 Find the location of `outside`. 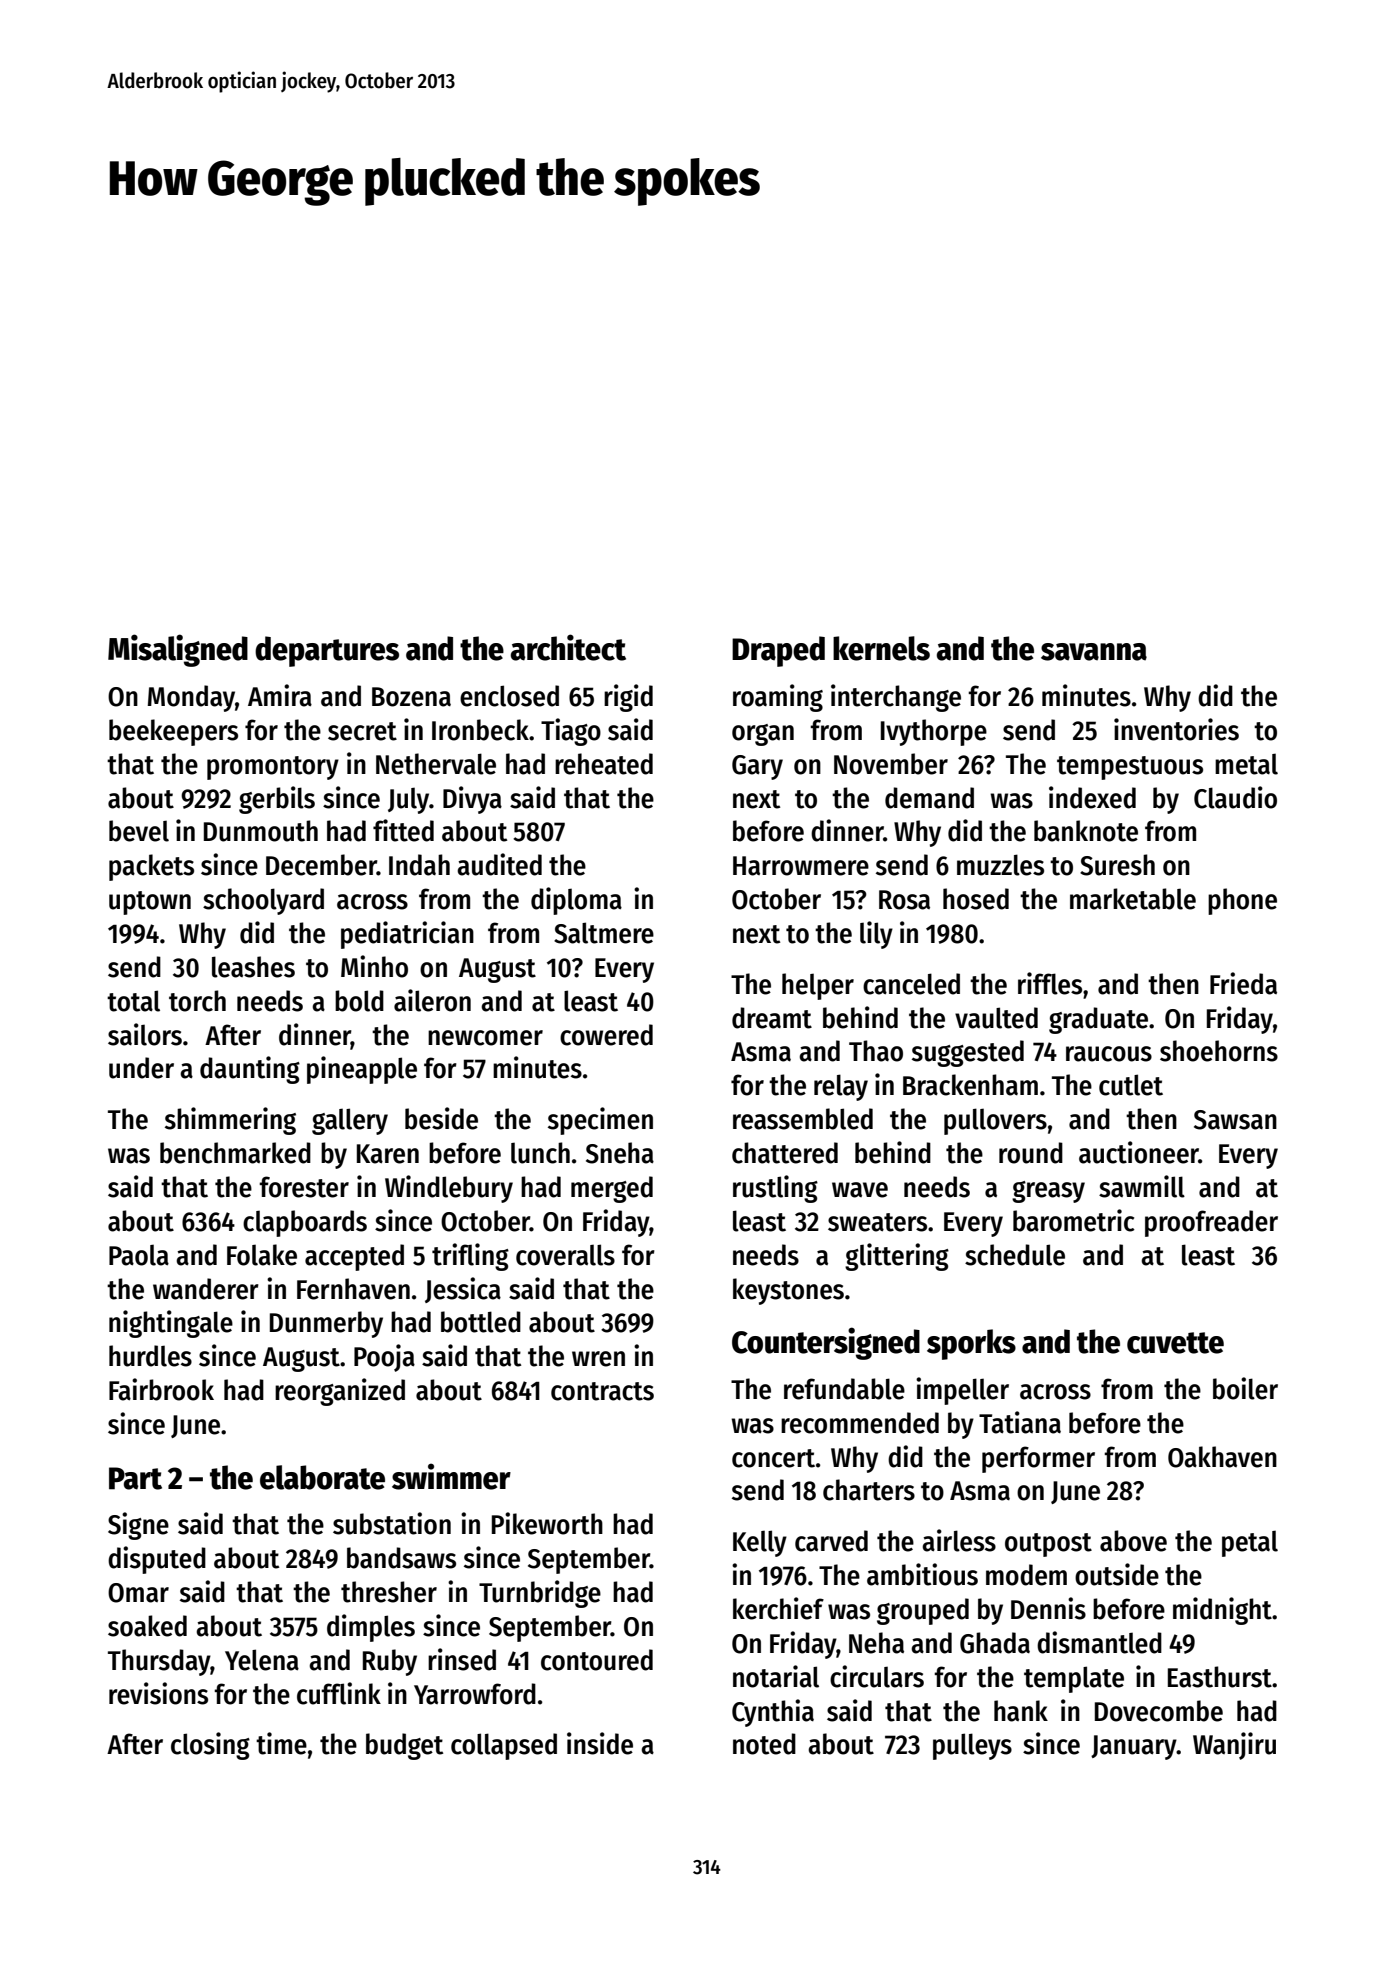

outside is located at coordinates (1117, 1574).
